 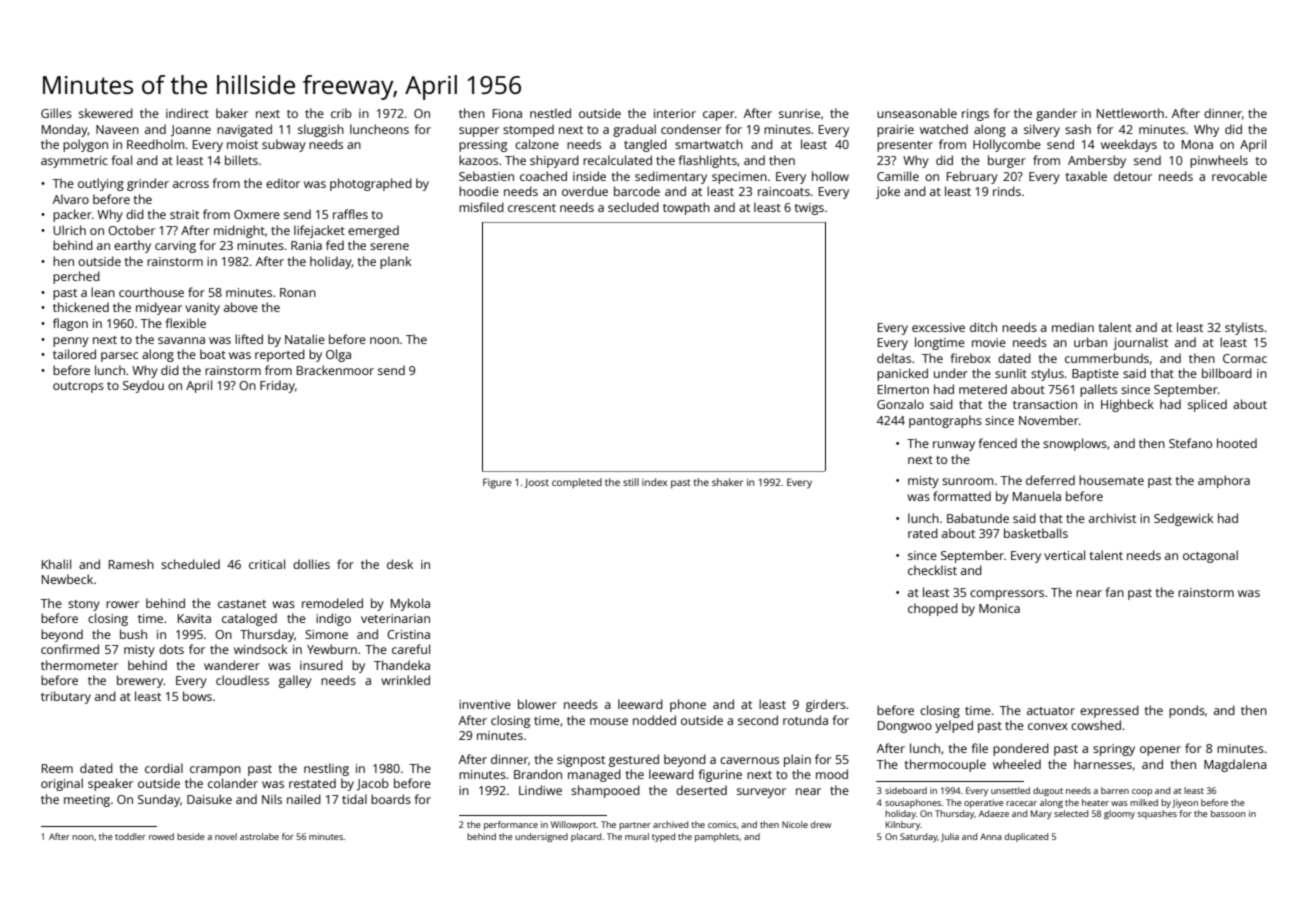 What do you see at coordinates (130, 836) in the image?
I see `toddler` at bounding box center [130, 836].
